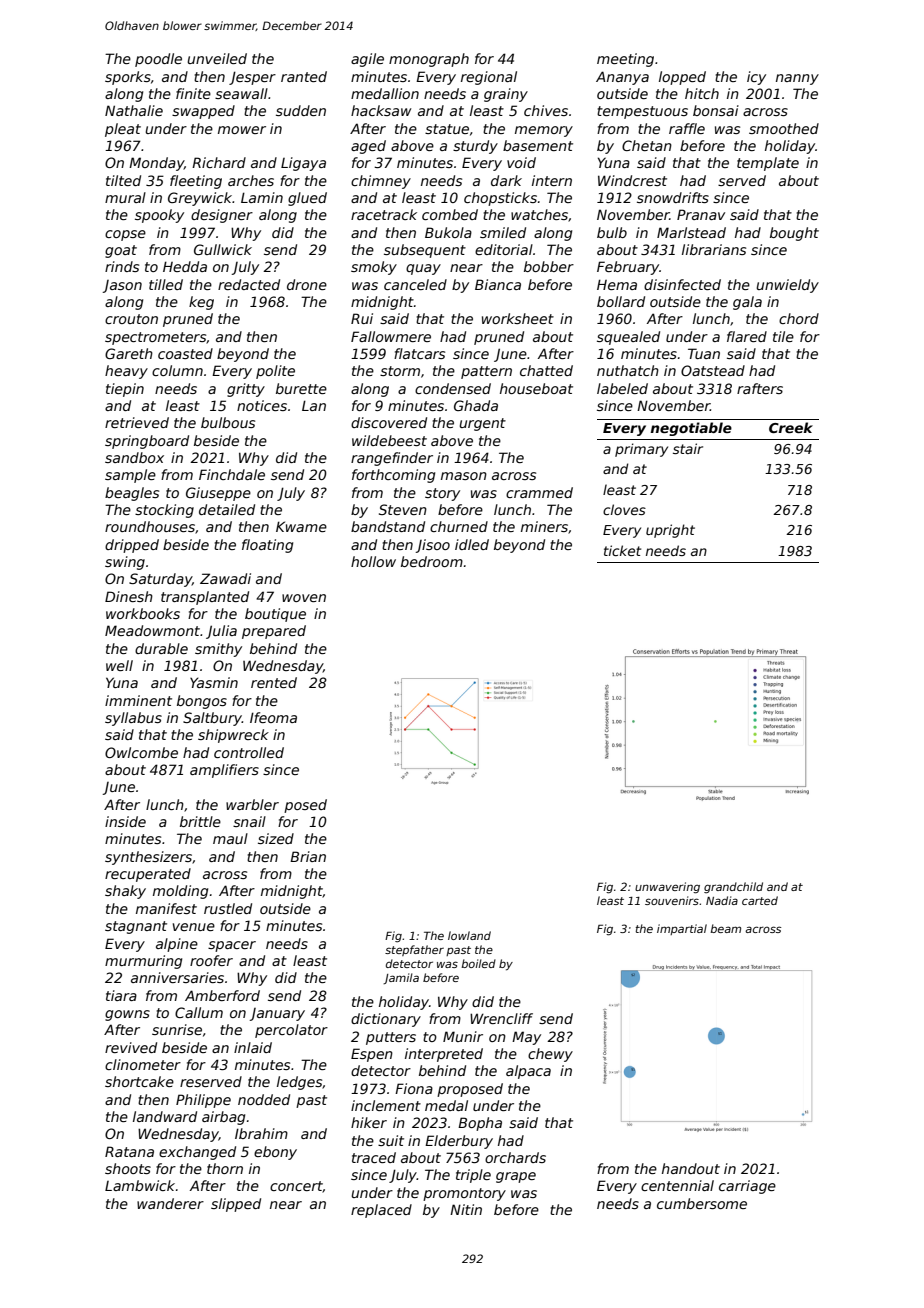 This screenshot has width=924, height=1308. I want to click on hollow, so click(373, 561).
